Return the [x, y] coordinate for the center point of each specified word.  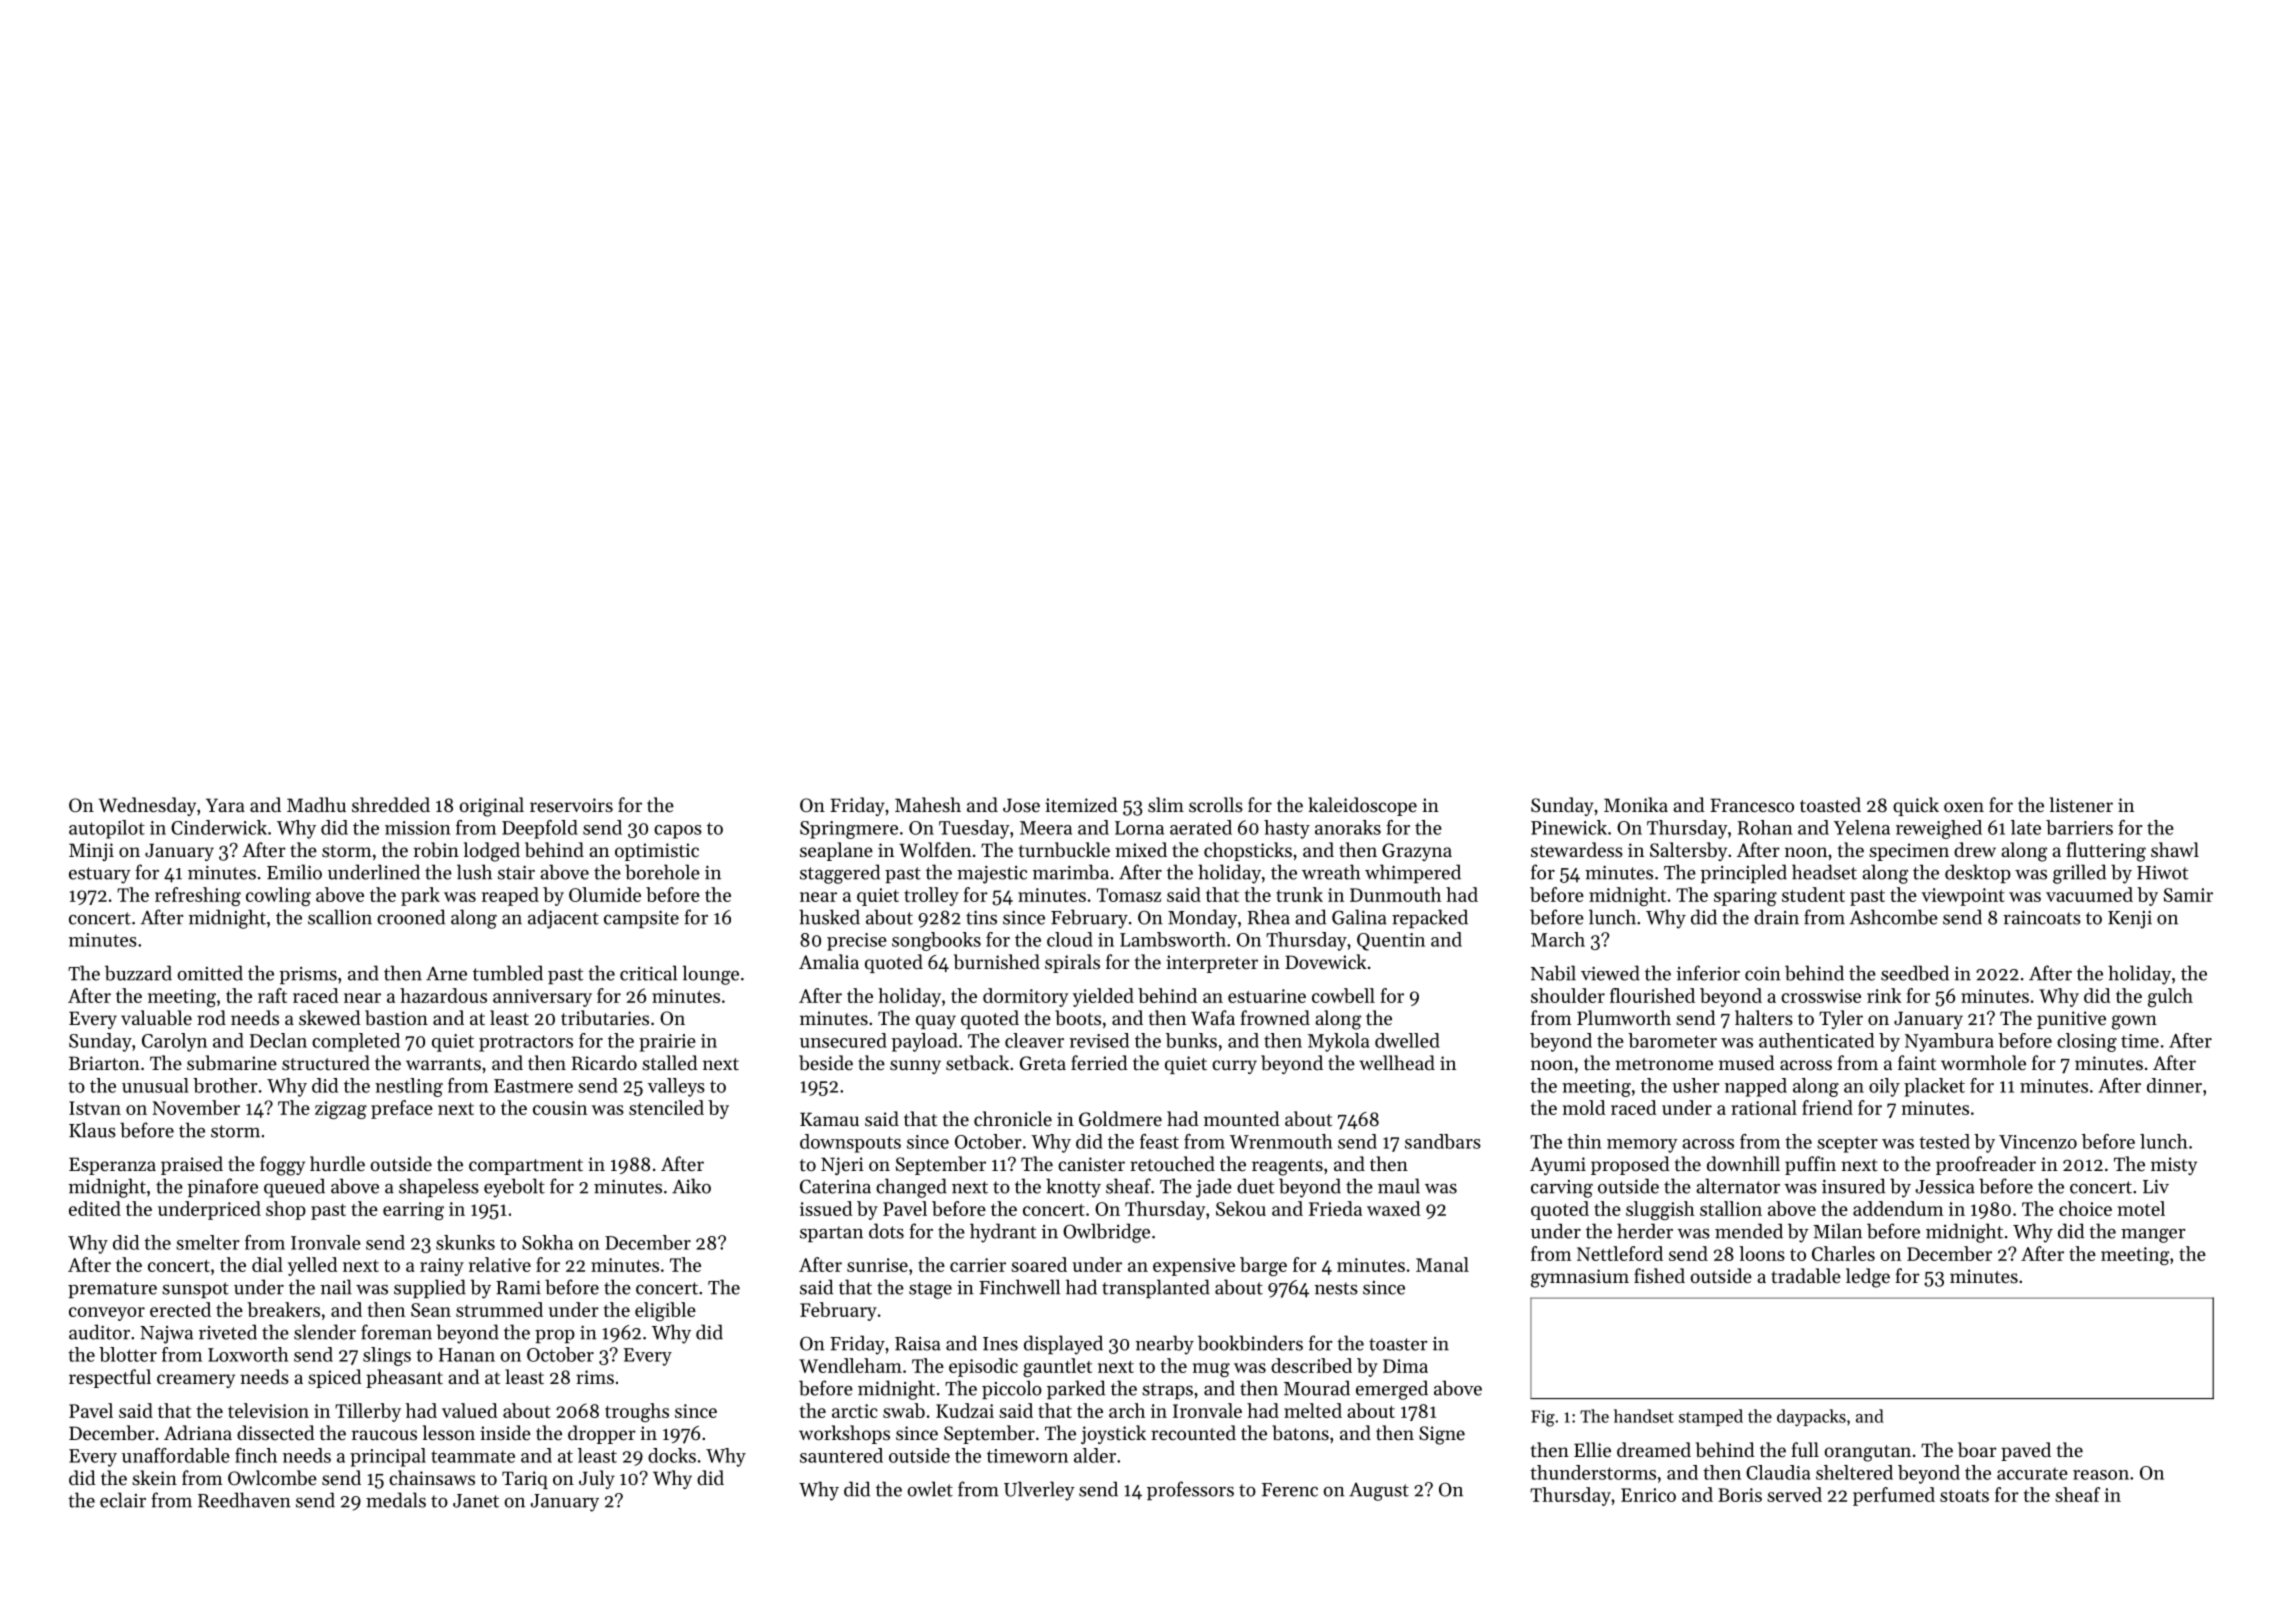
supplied [430, 1288]
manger [2153, 1236]
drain [1776, 917]
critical [648, 973]
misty [2174, 1166]
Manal [1442, 1264]
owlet [930, 1489]
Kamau [829, 1119]
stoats [1964, 1496]
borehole [662, 872]
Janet [476, 1501]
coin [1763, 973]
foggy [282, 1166]
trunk [1299, 894]
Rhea [1269, 917]
